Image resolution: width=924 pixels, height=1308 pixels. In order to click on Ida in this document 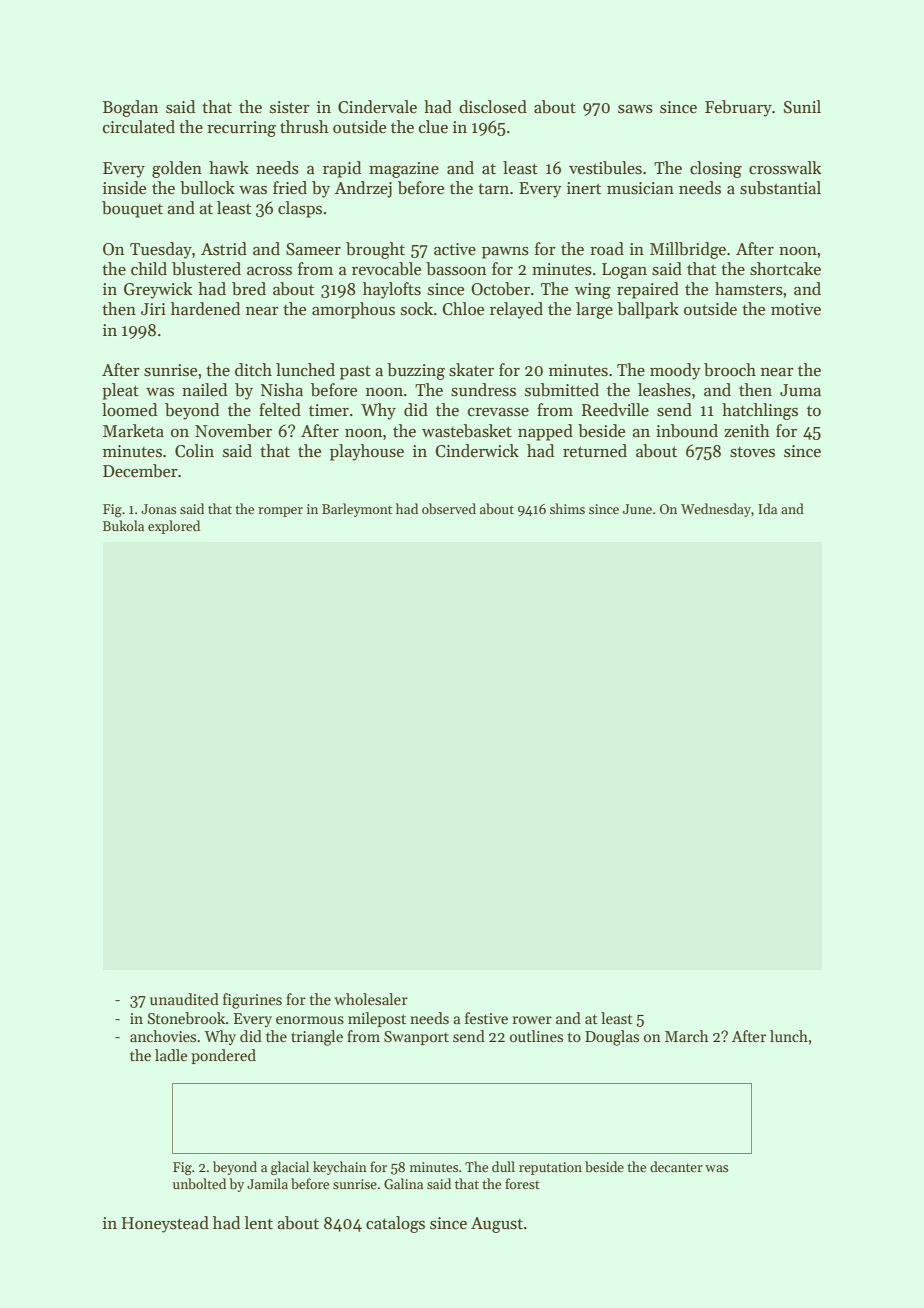, I will do `click(767, 508)`.
